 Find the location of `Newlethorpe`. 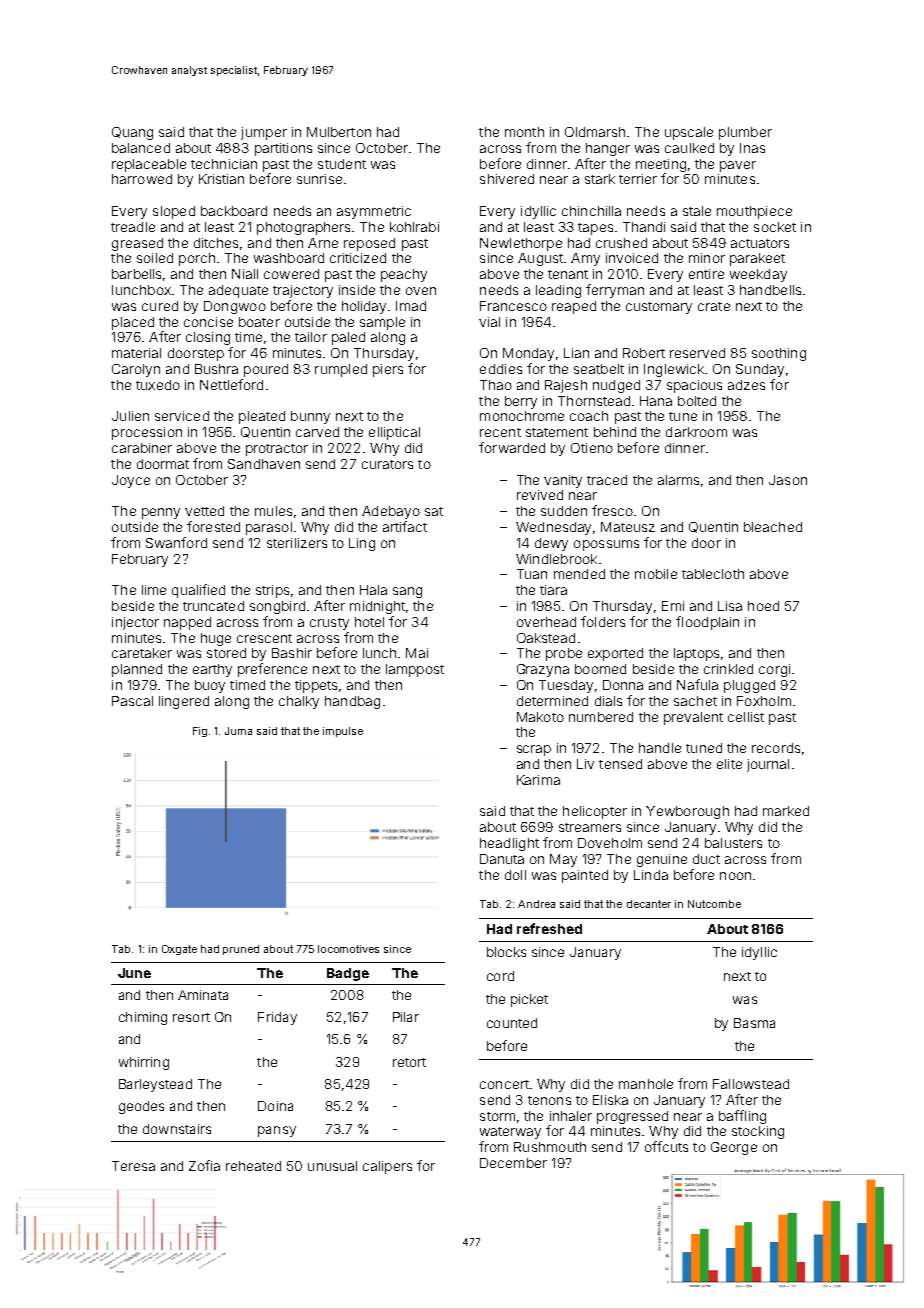

Newlethorpe is located at coordinates (521, 244).
